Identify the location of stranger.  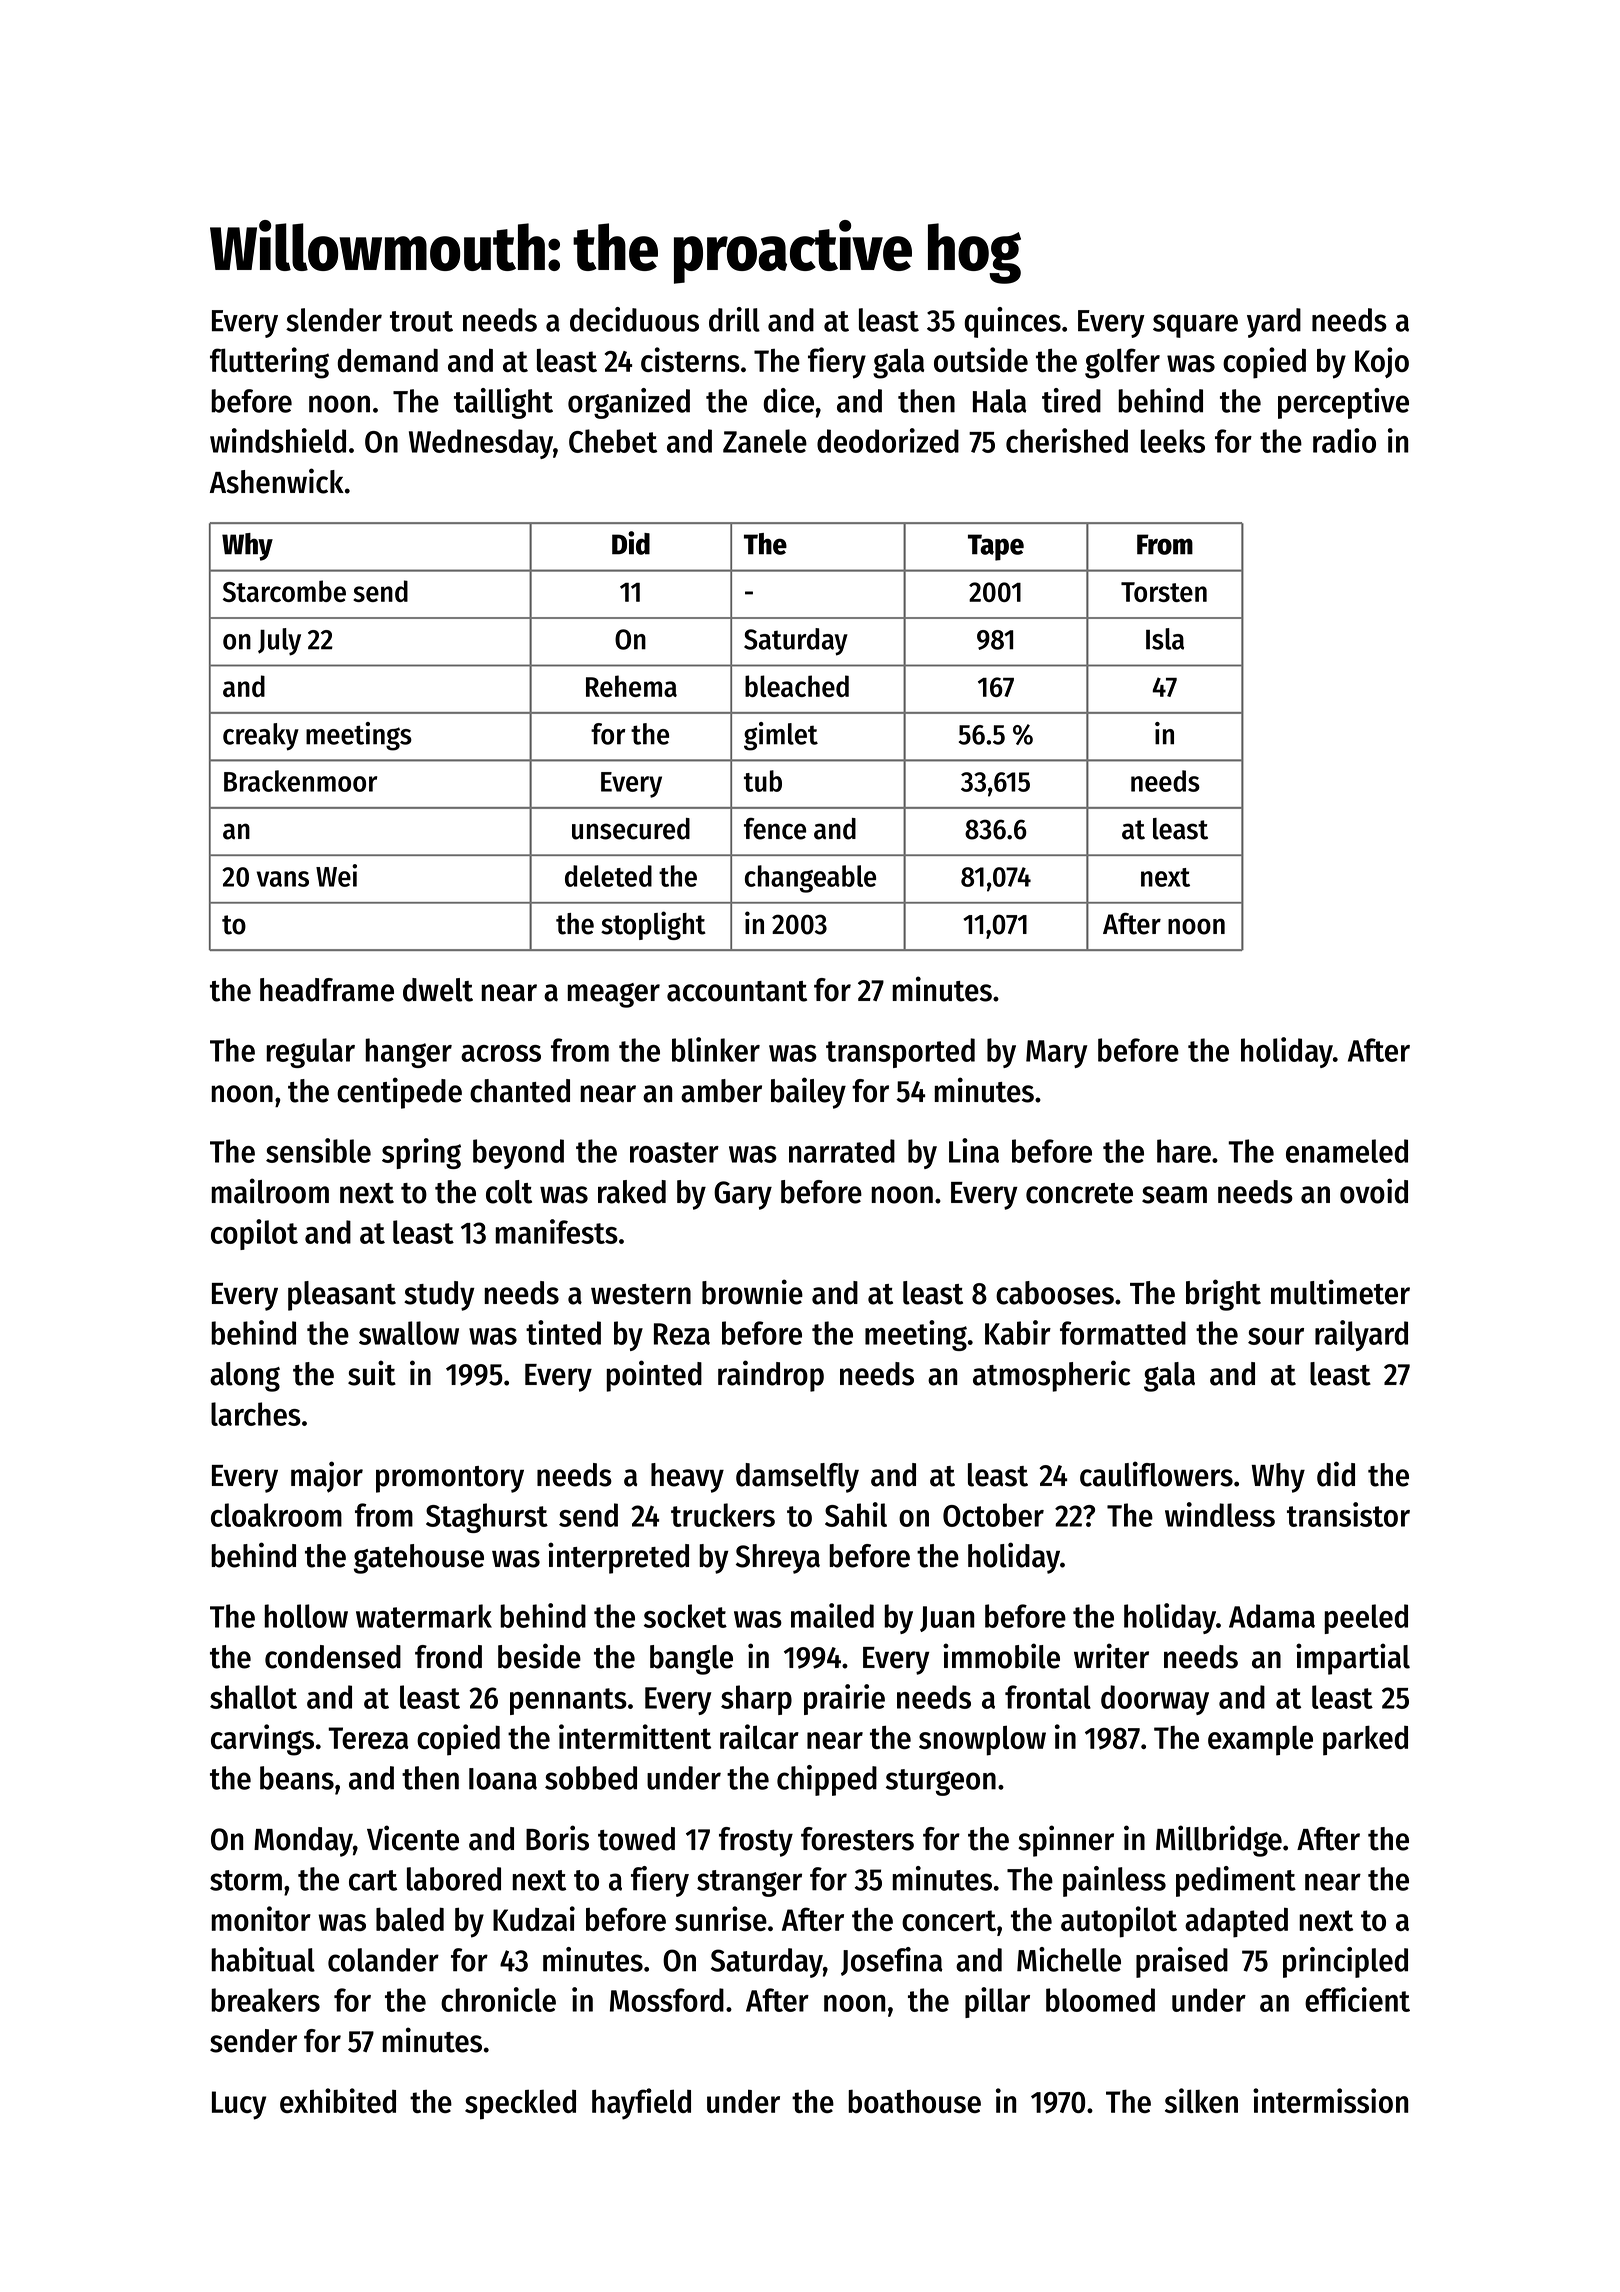
(749, 1883).
